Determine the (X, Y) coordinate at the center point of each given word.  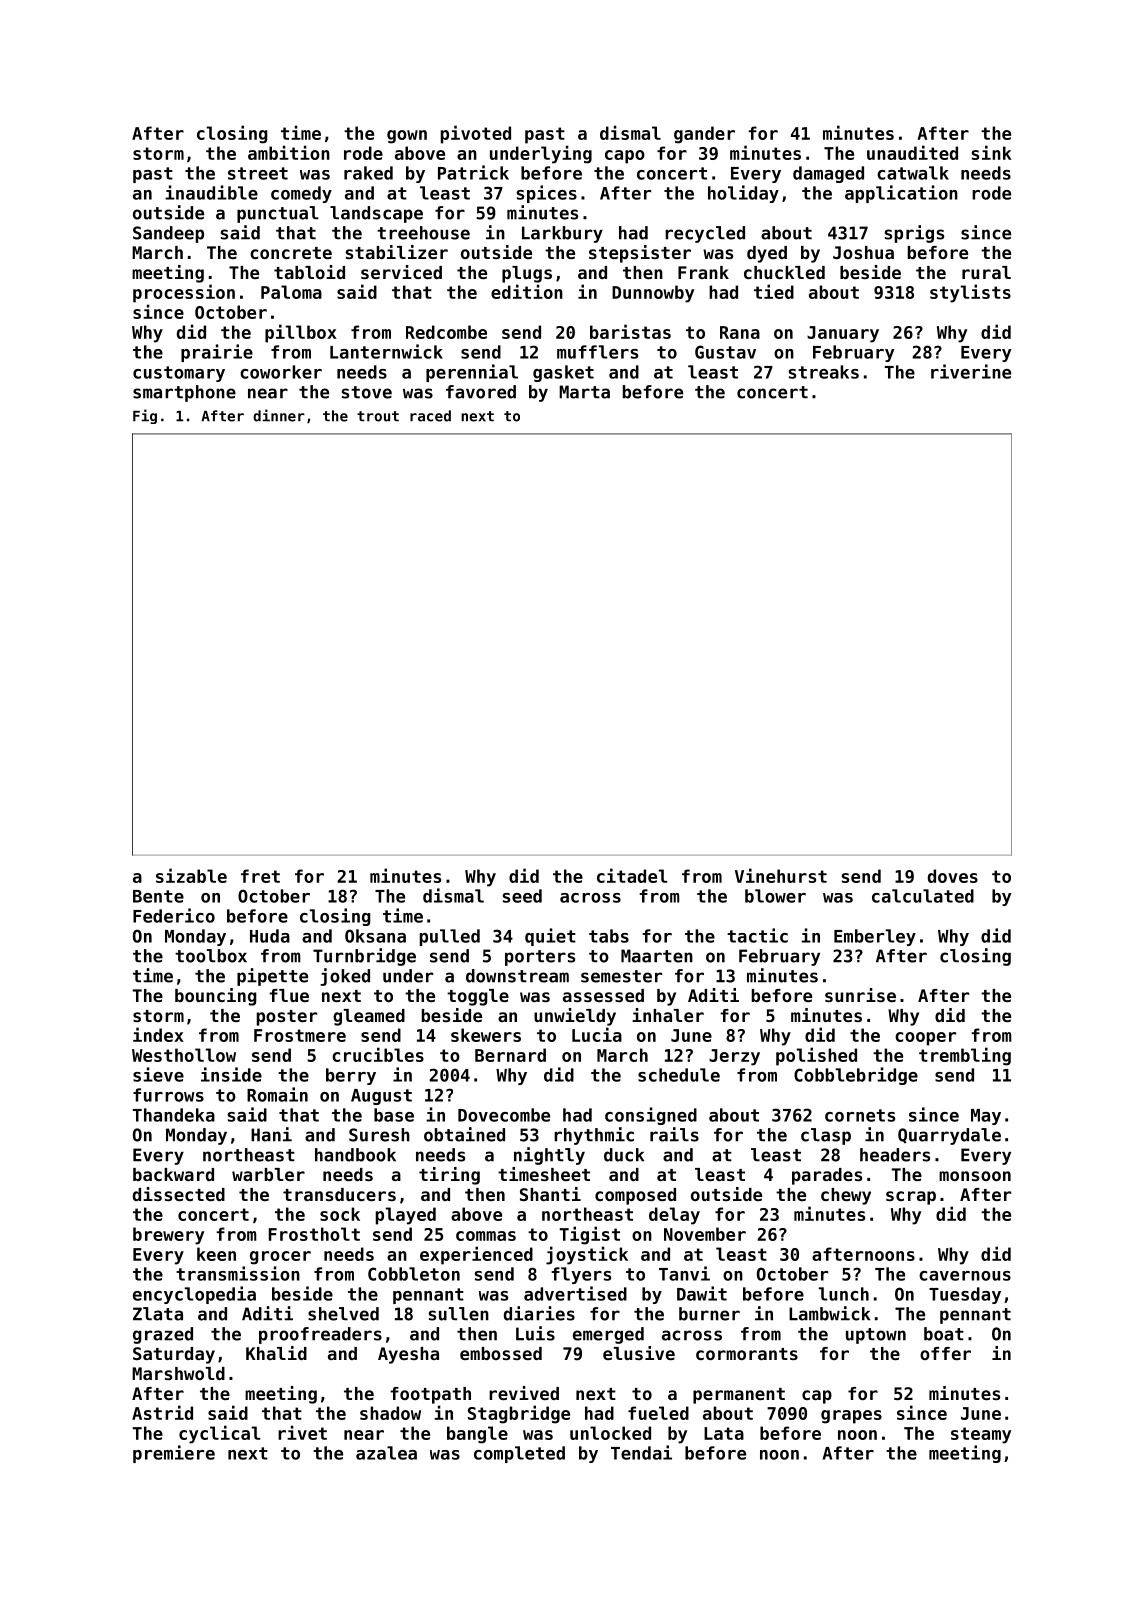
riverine (971, 371)
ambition (289, 152)
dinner (279, 415)
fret (260, 876)
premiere (174, 1454)
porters (540, 958)
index (158, 1034)
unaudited (912, 152)
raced (430, 416)
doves (953, 876)
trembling (965, 1056)
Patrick (473, 172)
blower (775, 896)
